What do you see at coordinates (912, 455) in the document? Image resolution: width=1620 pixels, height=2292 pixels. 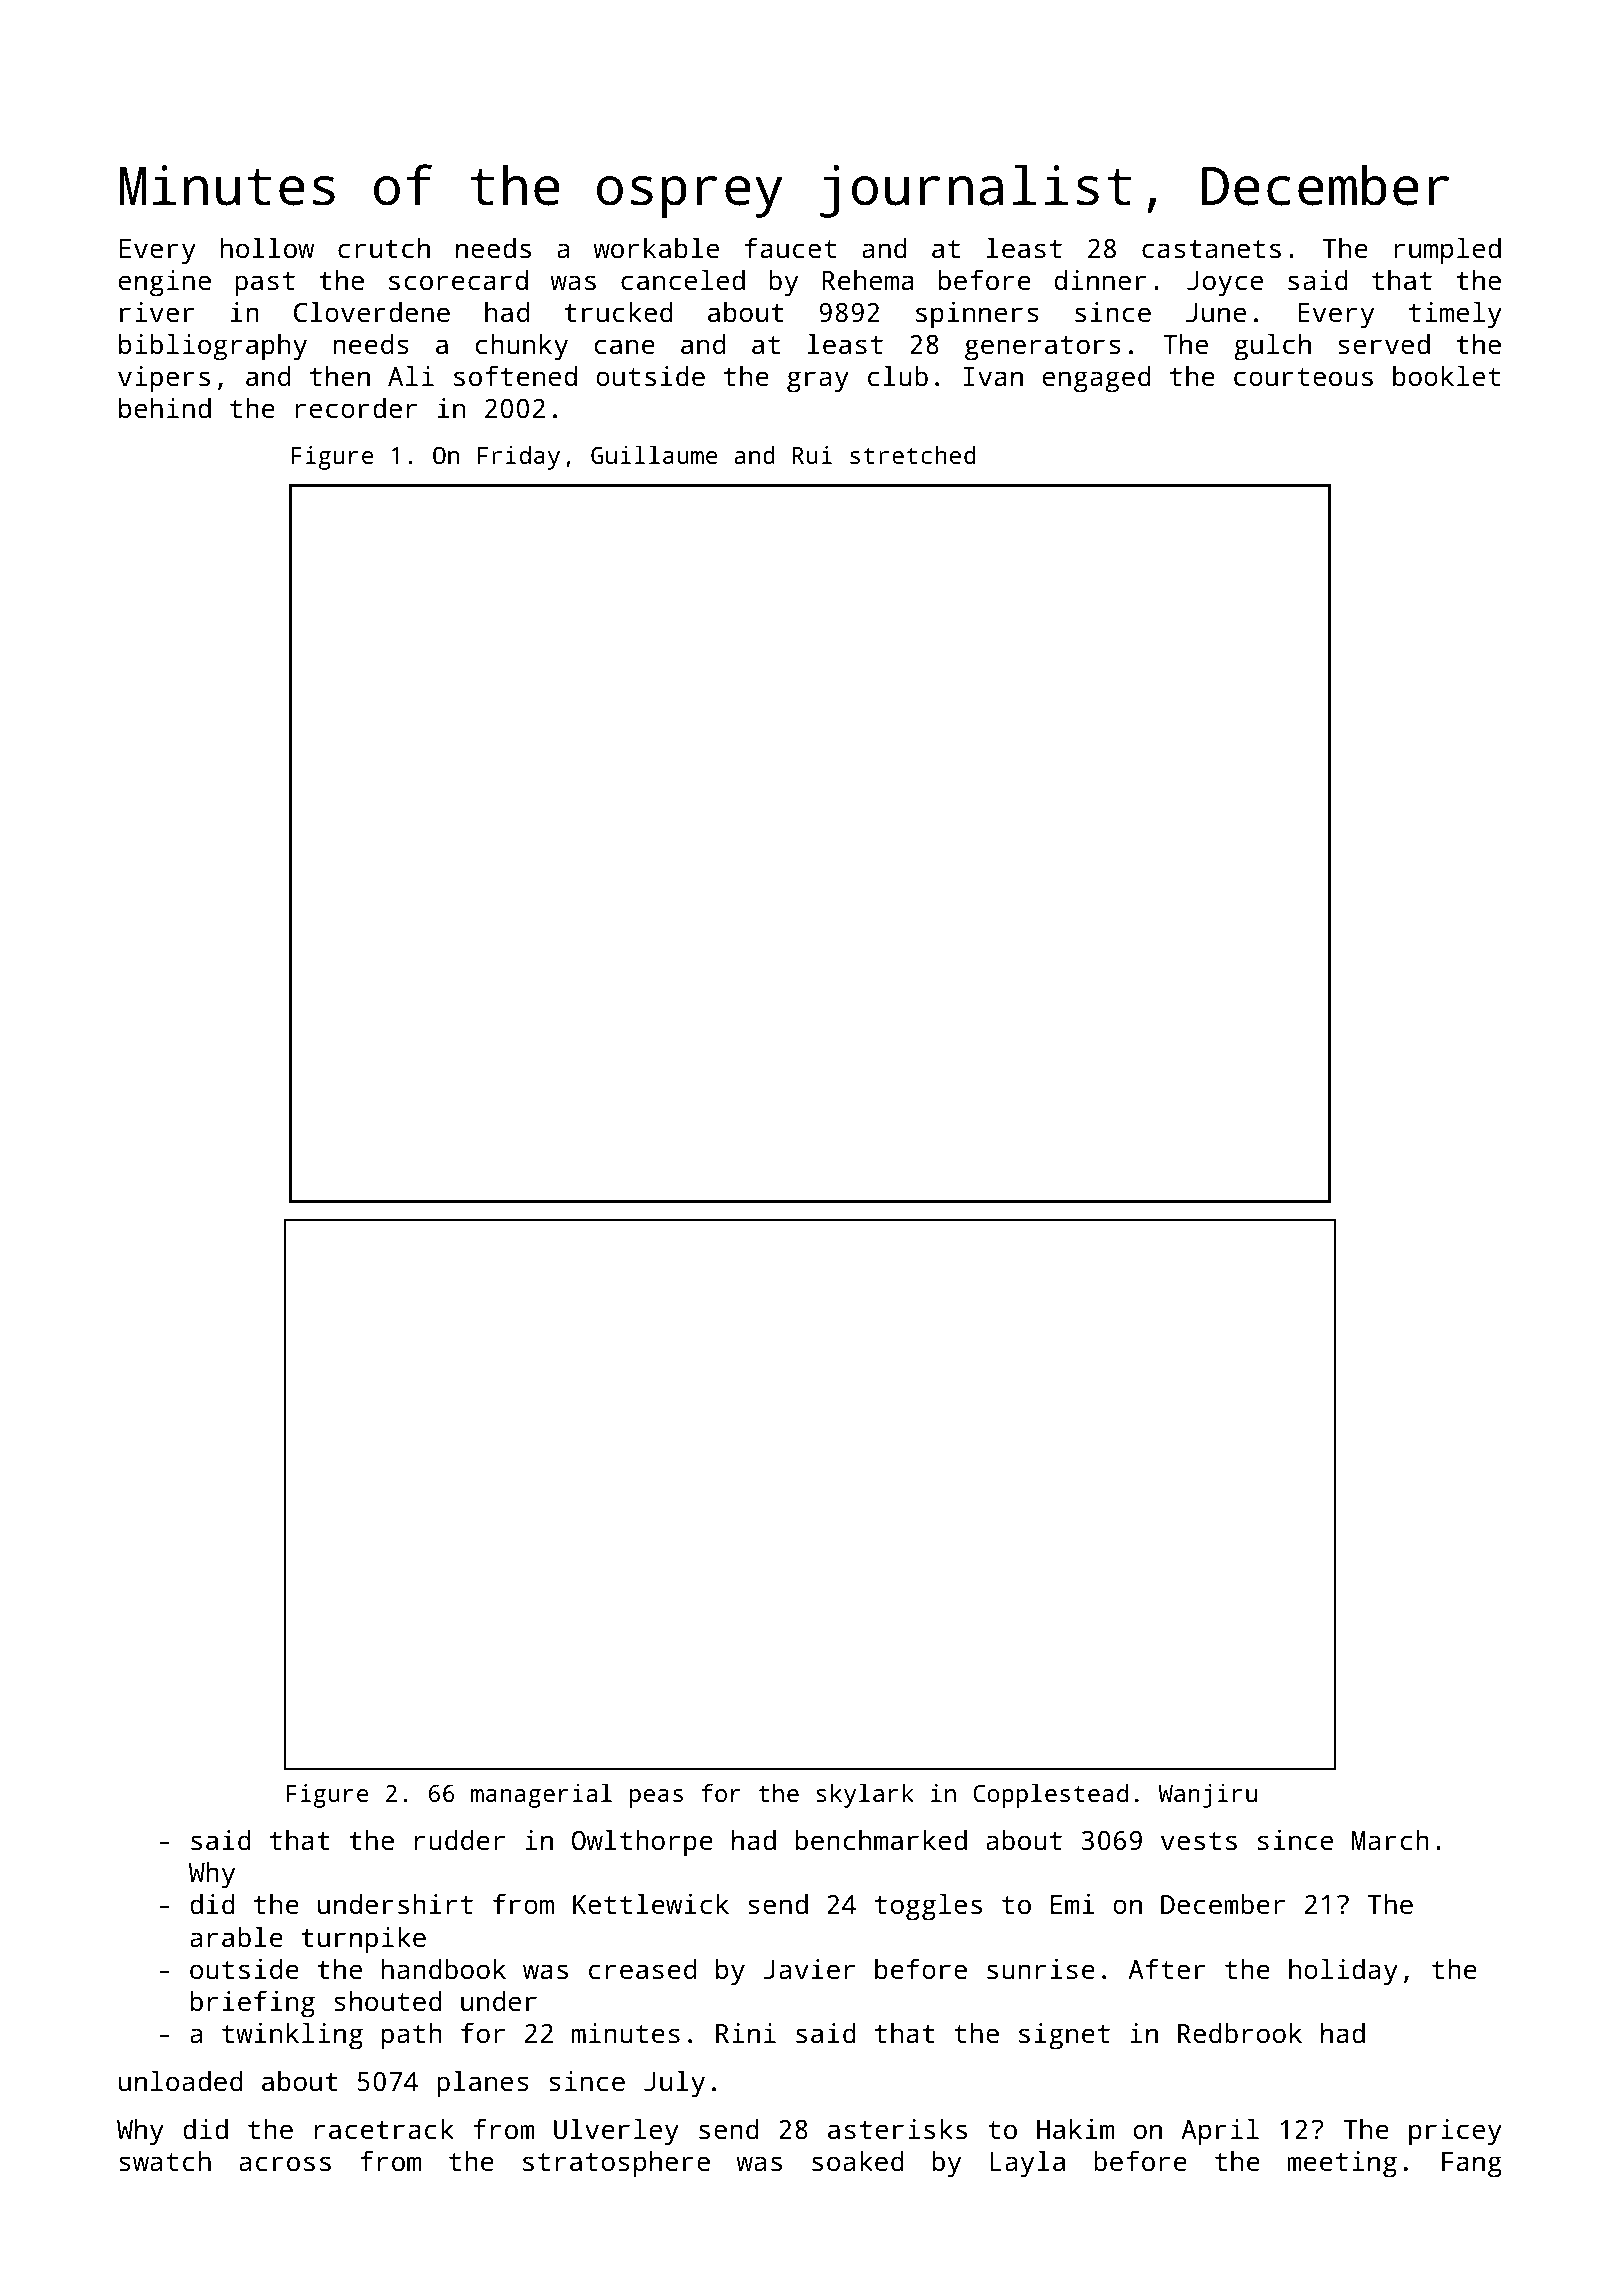 I see `stretched` at bounding box center [912, 455].
